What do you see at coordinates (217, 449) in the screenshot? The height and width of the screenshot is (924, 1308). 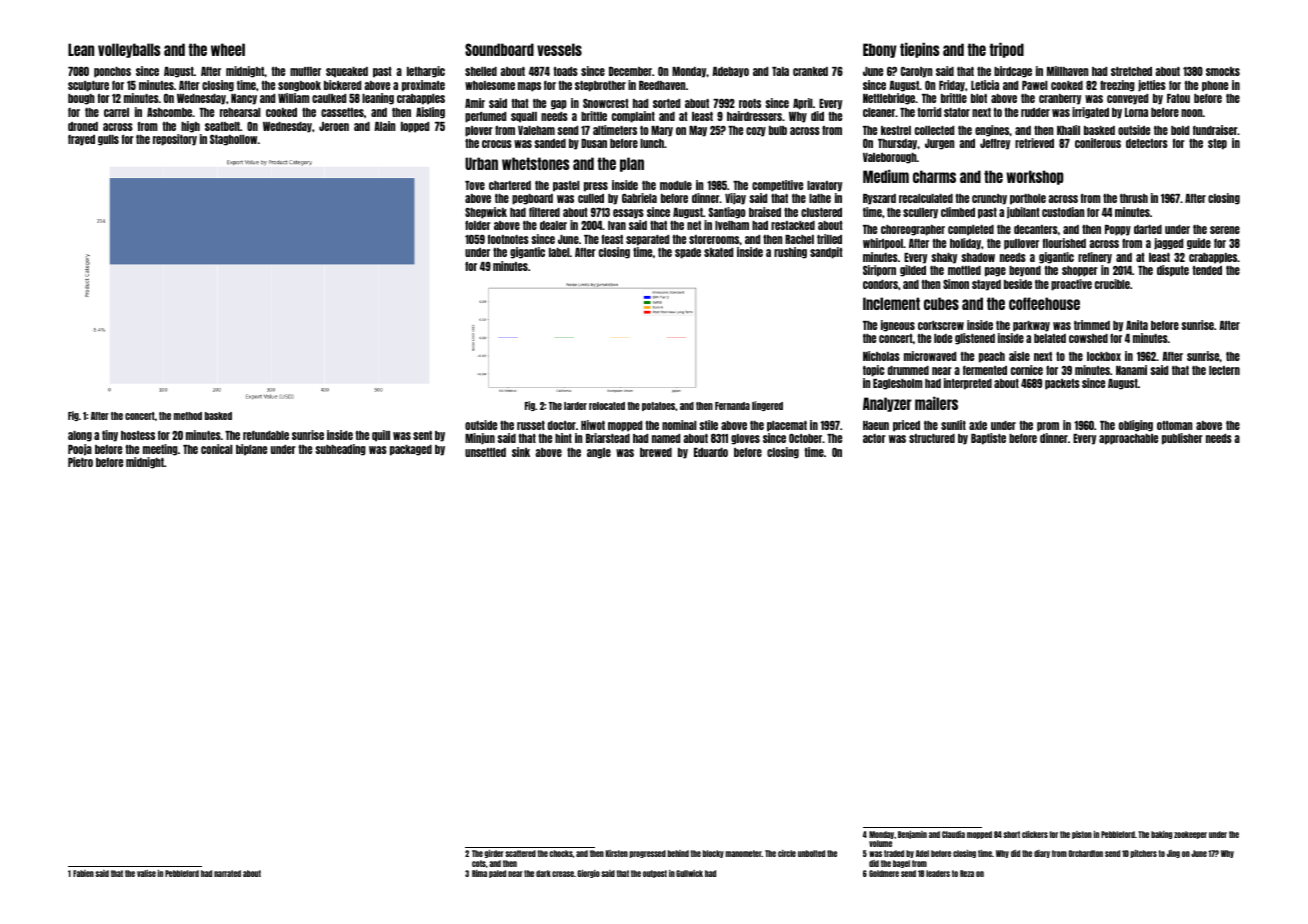 I see `conical` at bounding box center [217, 449].
